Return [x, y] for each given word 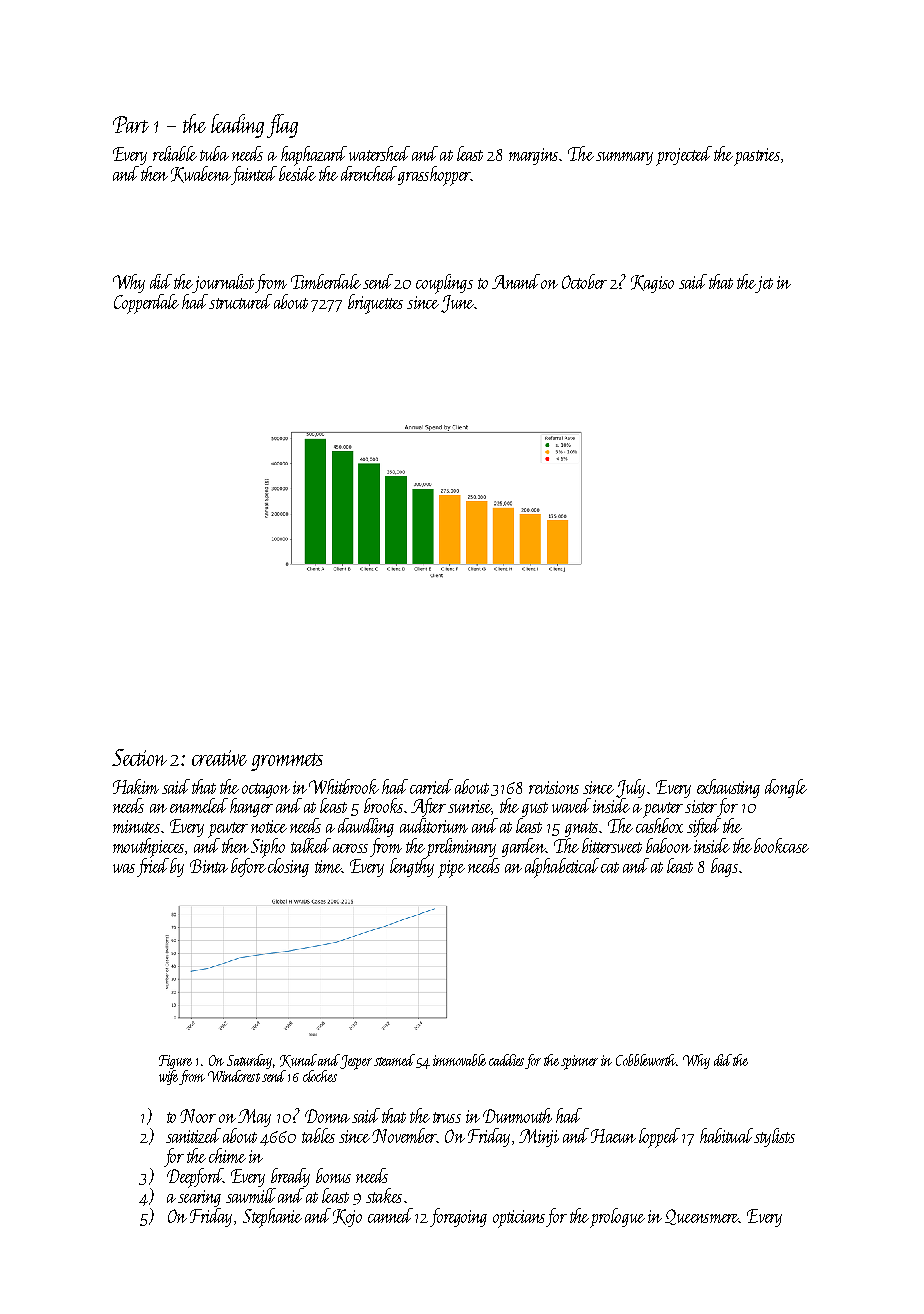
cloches [320, 1076]
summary [624, 158]
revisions [554, 787]
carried [431, 786]
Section [139, 757]
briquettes [375, 304]
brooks [383, 805]
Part [131, 124]
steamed [394, 1060]
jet [764, 284]
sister [701, 806]
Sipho [268, 848]
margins [533, 156]
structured [240, 301]
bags [724, 867]
